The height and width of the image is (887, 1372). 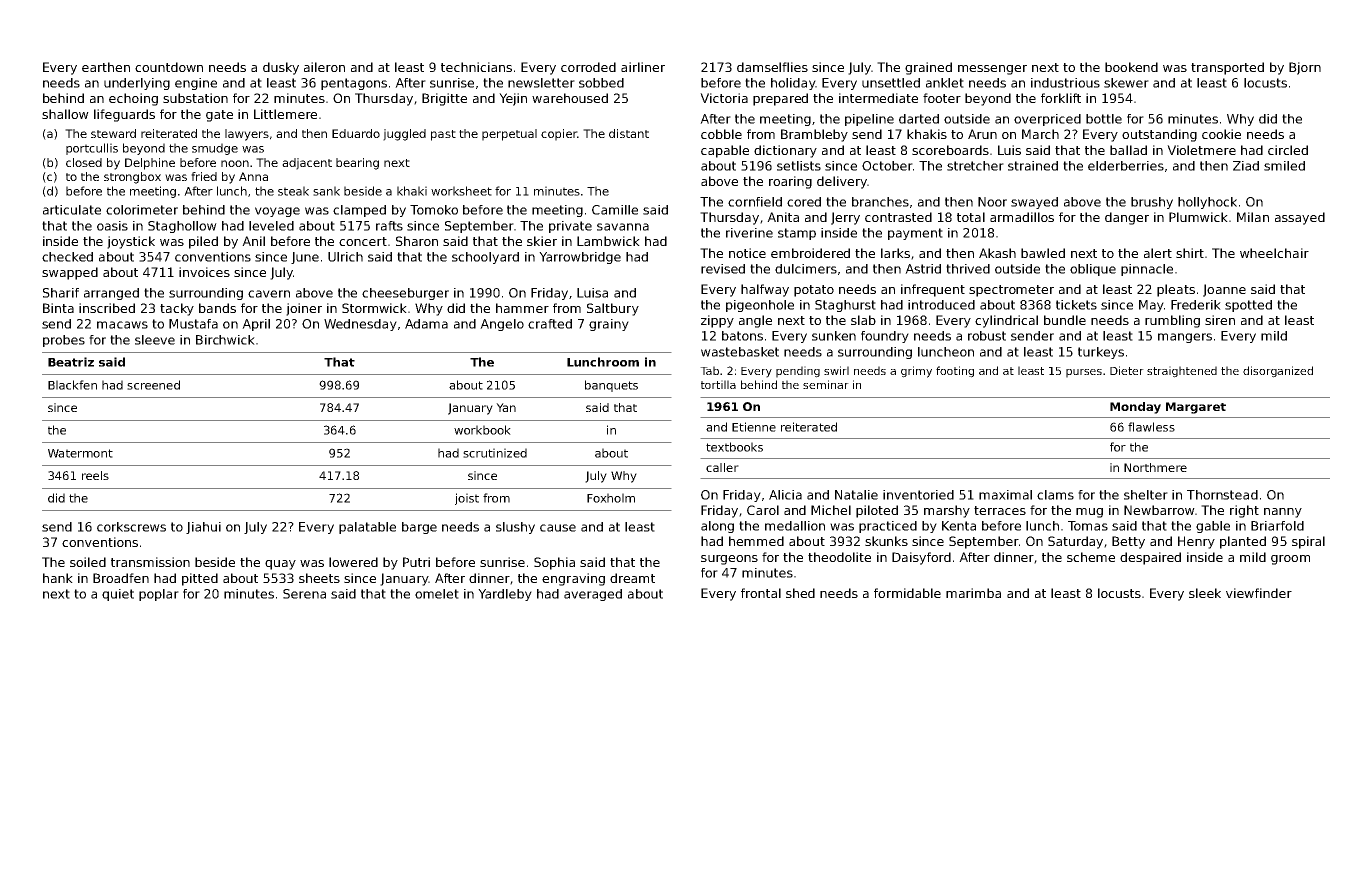 I want to click on Putri, so click(x=416, y=562).
